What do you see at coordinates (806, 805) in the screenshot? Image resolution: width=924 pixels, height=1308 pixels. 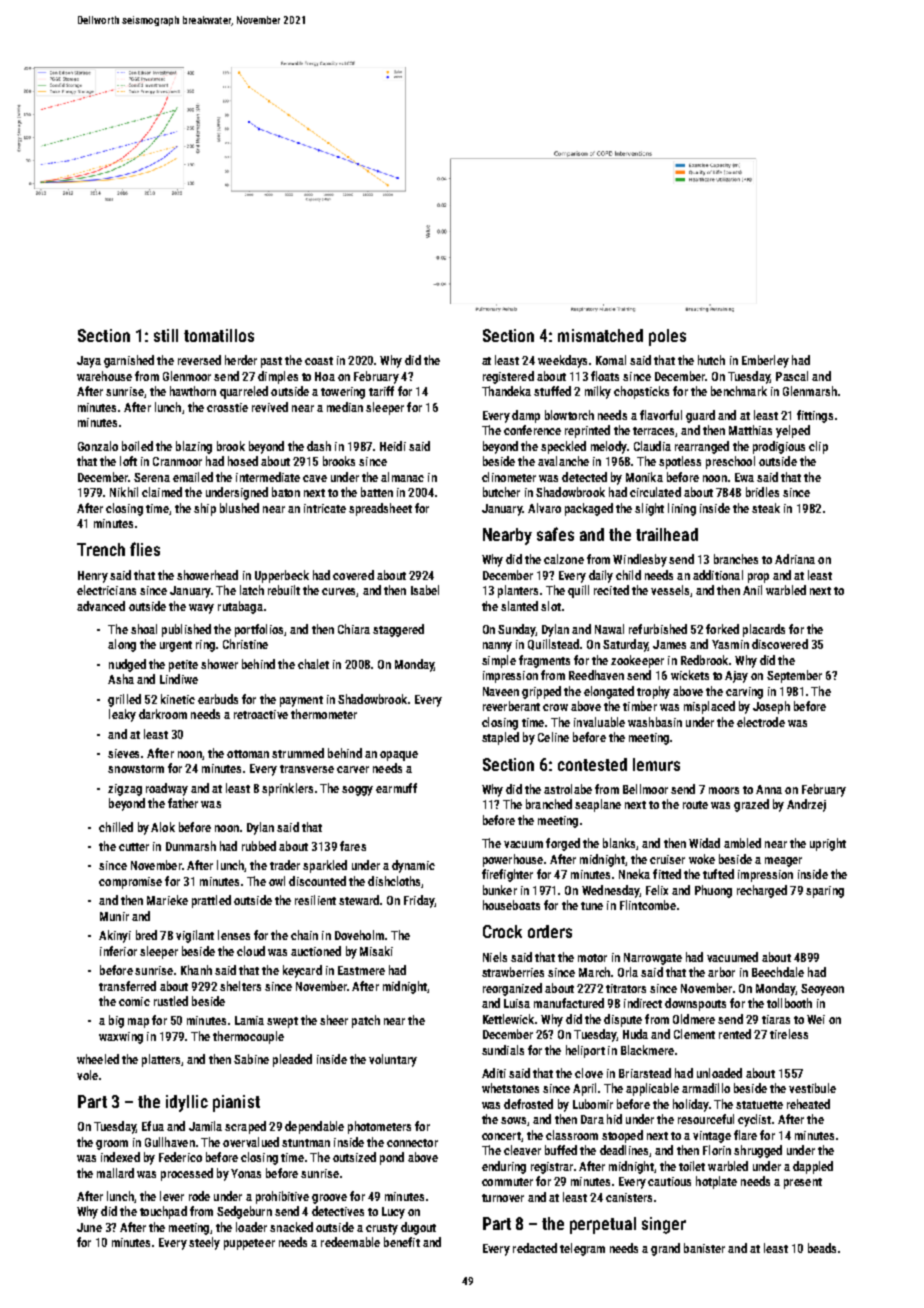 I see `Andrzej` at bounding box center [806, 805].
